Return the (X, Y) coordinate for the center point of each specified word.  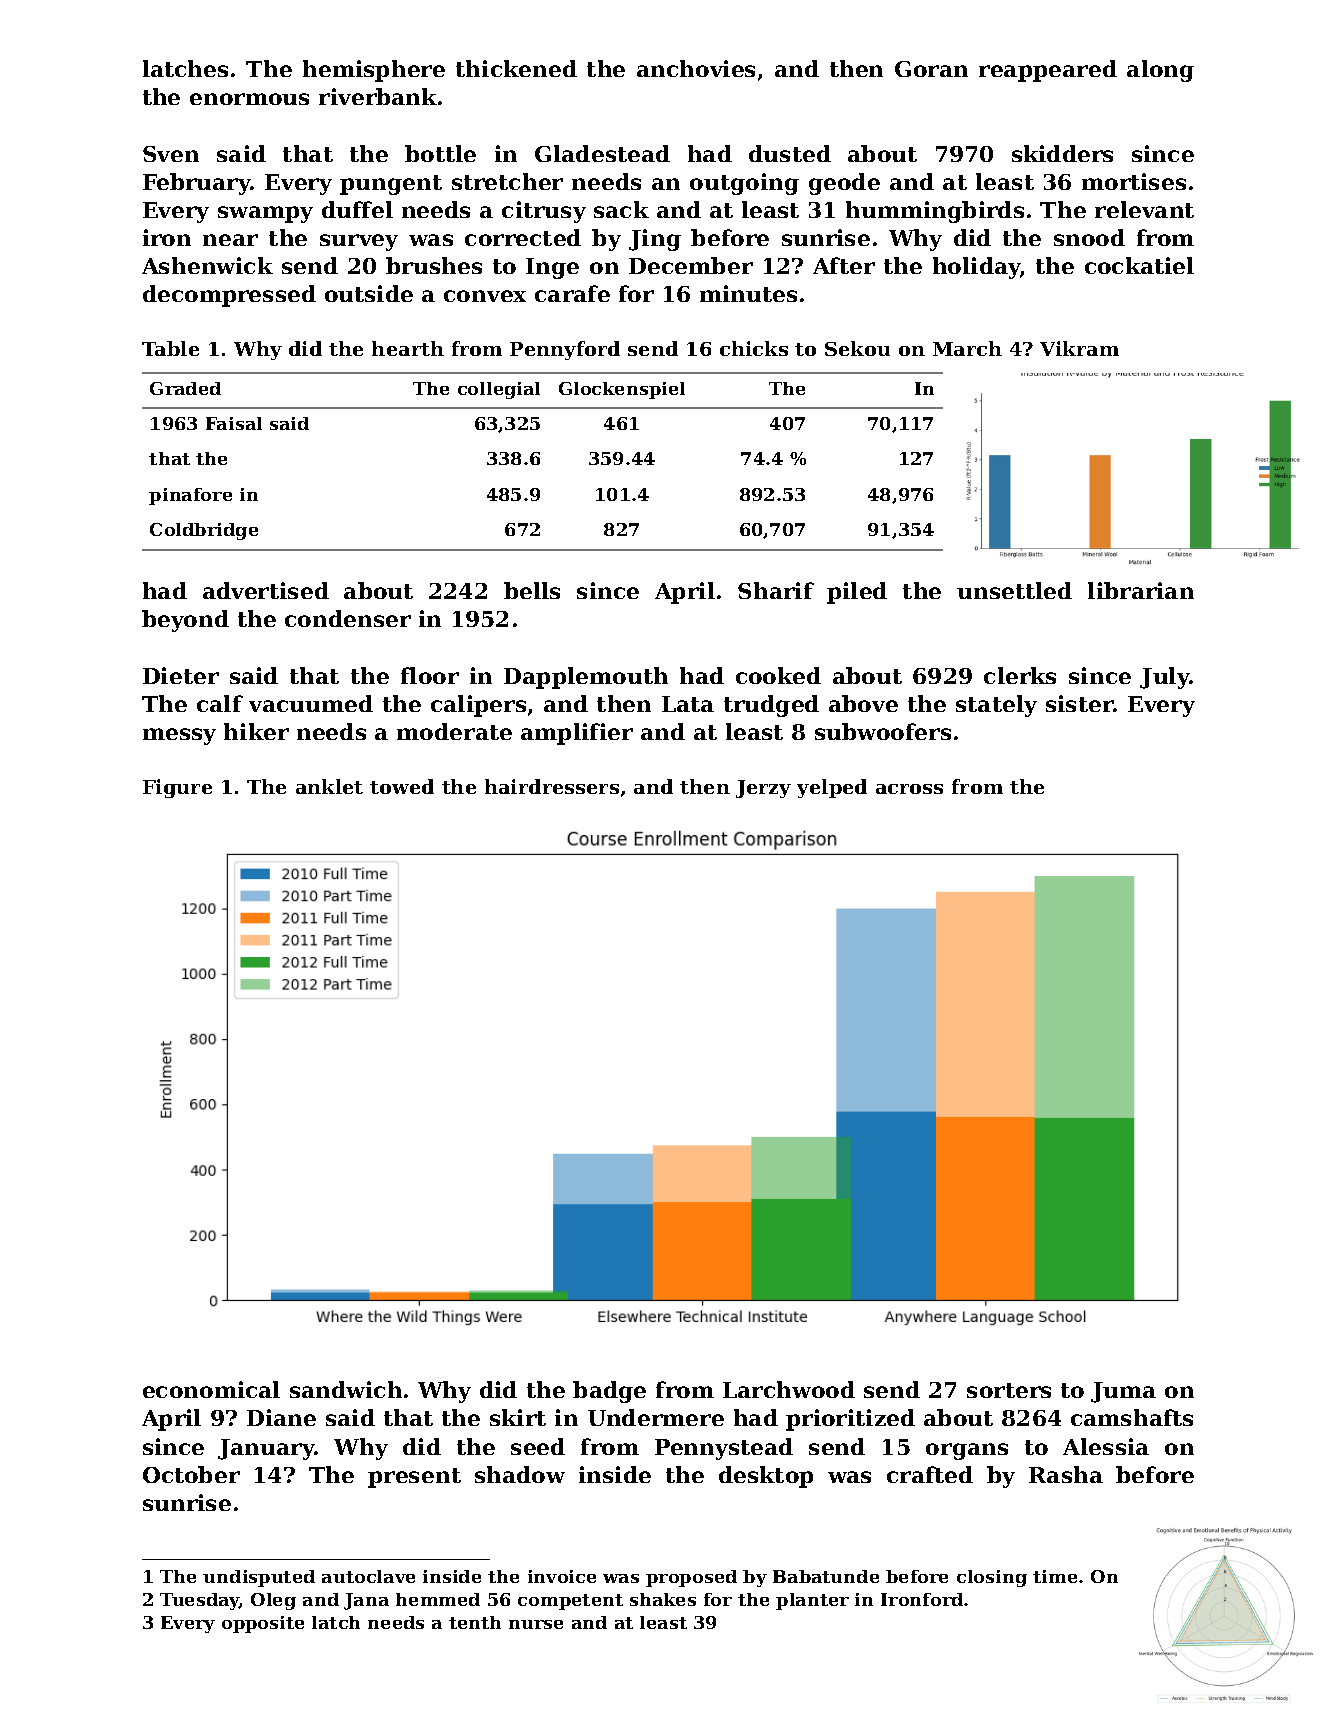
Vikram (1079, 348)
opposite (263, 1624)
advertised (266, 590)
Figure (177, 788)
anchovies (696, 68)
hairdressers (552, 786)
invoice (562, 1576)
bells (532, 590)
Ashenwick (207, 265)
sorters (1009, 1390)
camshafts (1132, 1417)
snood (1089, 237)
